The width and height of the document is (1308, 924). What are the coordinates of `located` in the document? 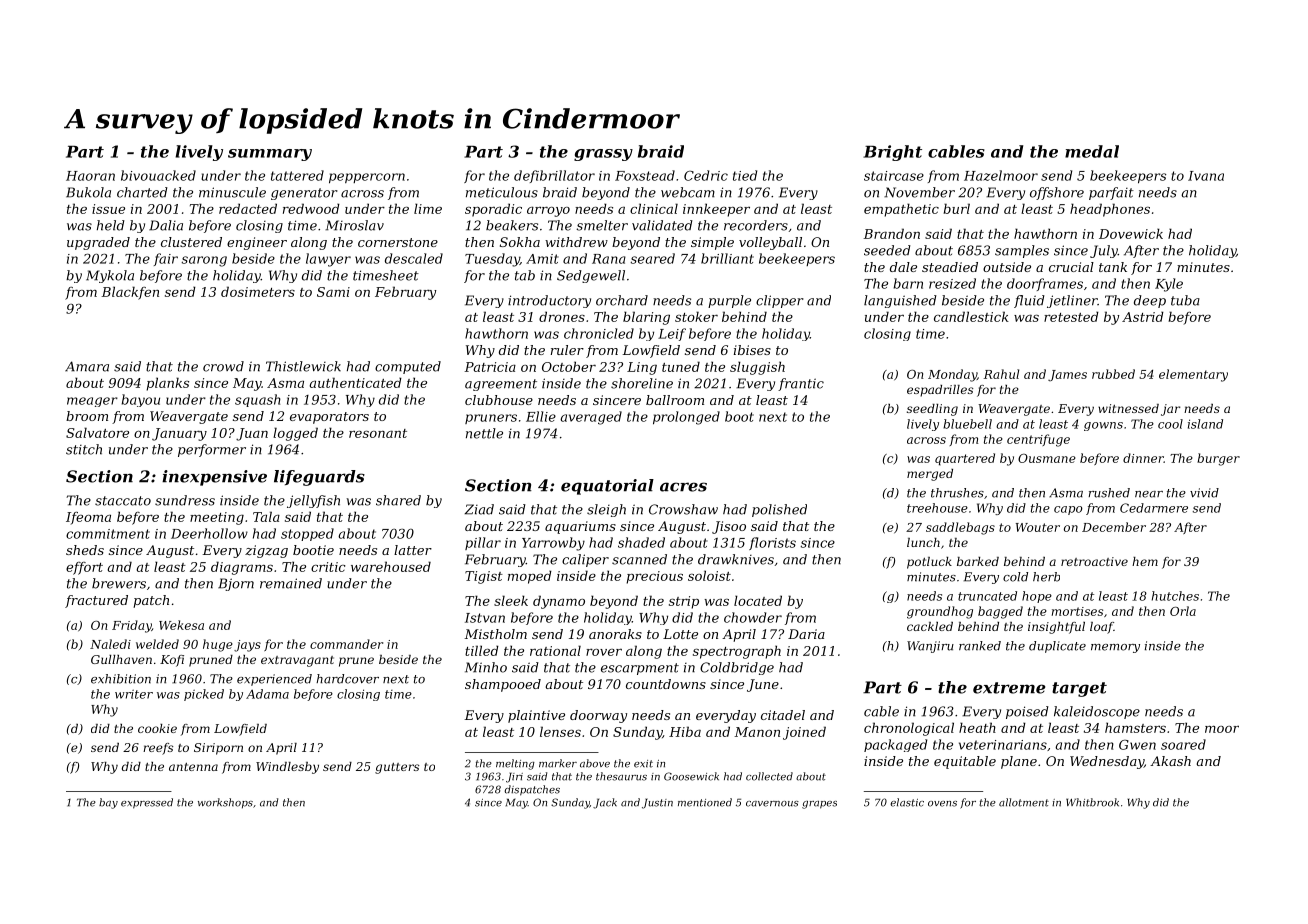 It's located at (758, 600).
